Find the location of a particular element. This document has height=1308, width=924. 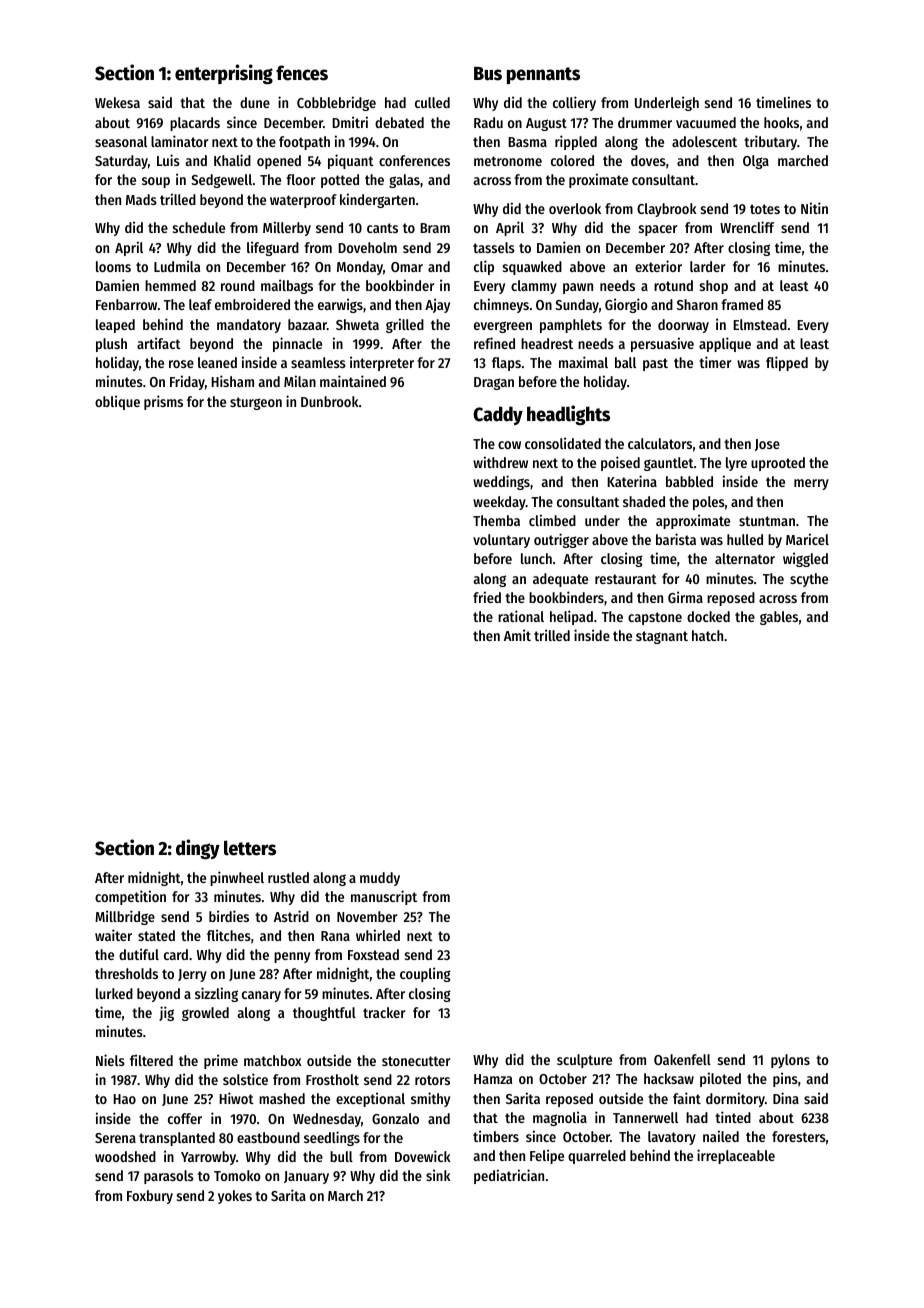

hooks is located at coordinates (781, 122).
